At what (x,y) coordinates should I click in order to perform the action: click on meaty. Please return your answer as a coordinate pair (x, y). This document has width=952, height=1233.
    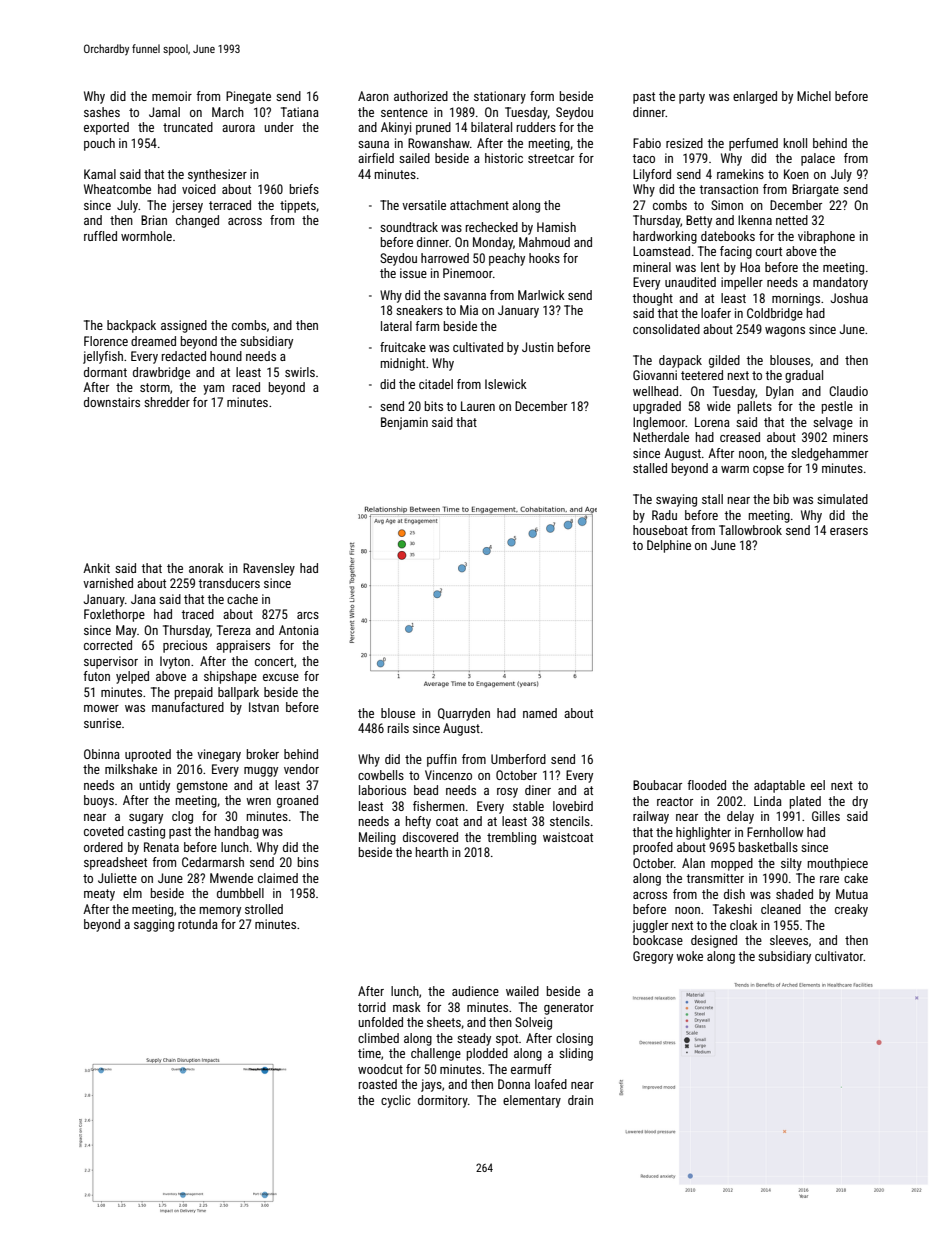
    Looking at the image, I should click on (99, 895).
